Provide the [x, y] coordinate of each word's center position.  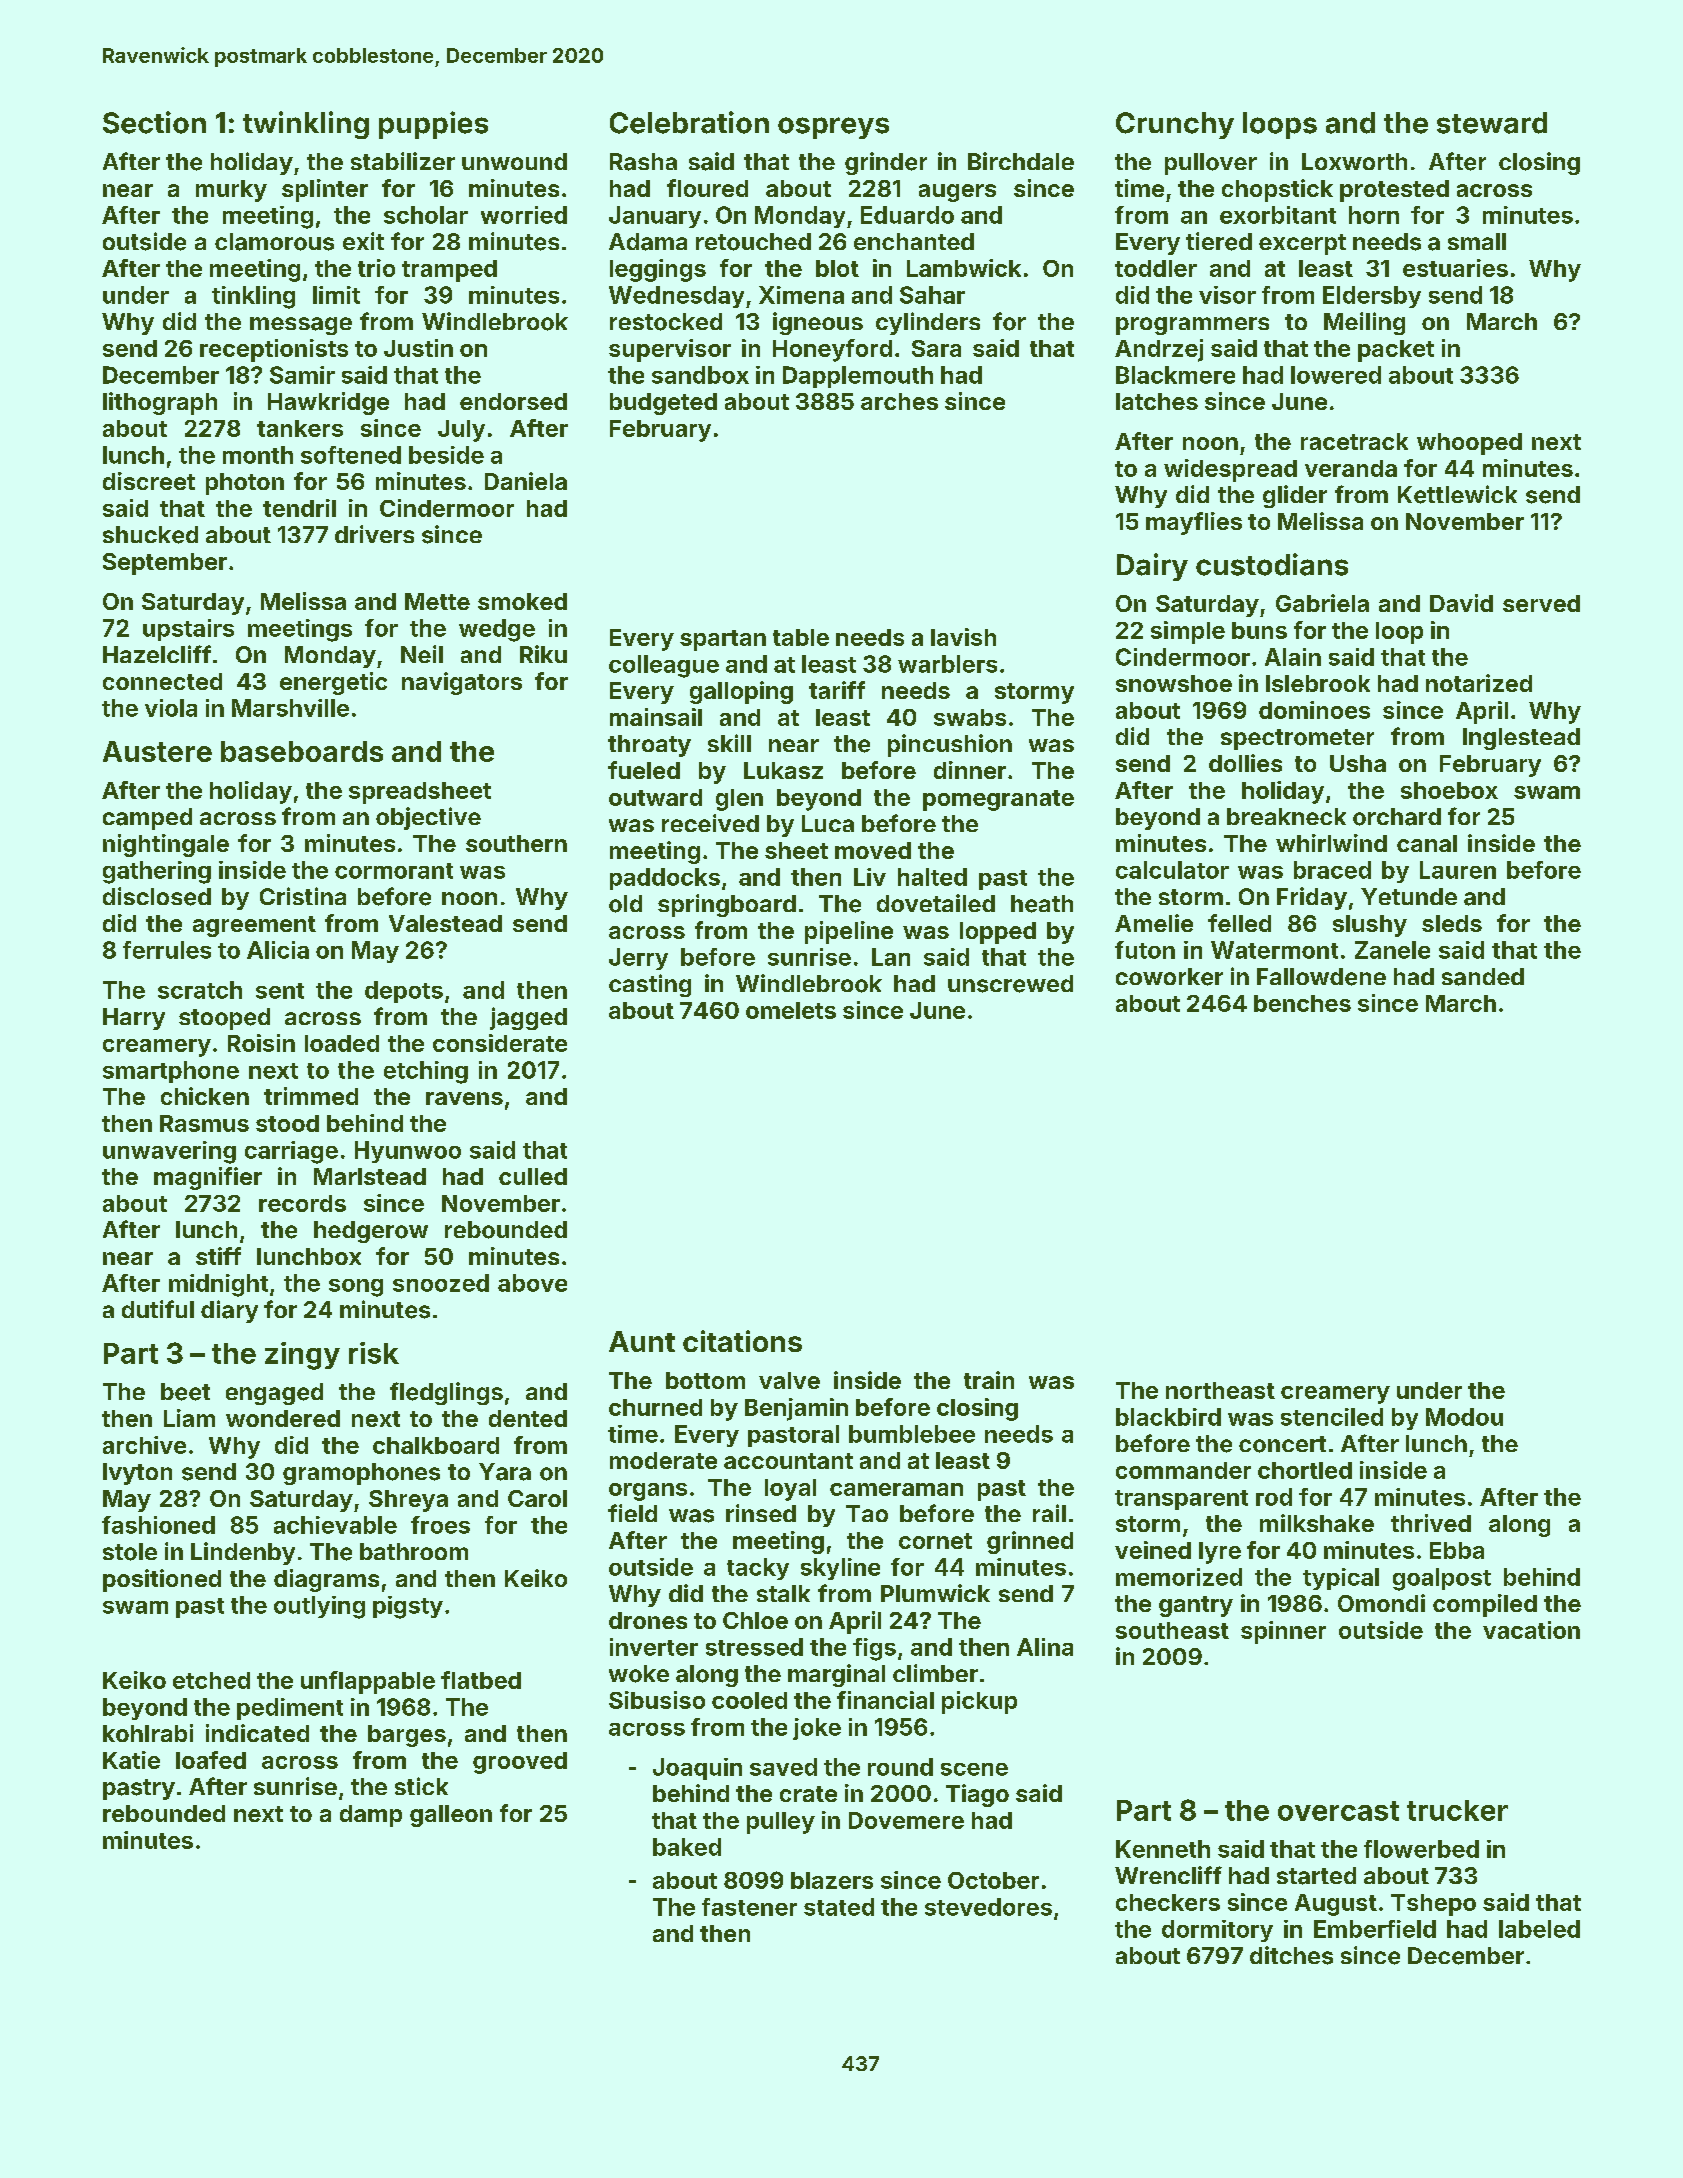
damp [371, 1816]
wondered [283, 1418]
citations [742, 1341]
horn [1374, 215]
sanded [1483, 977]
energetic [333, 683]
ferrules [167, 950]
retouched [753, 242]
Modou [1464, 1417]
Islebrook [1318, 683]
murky [231, 191]
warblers [947, 664]
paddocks [665, 879]
